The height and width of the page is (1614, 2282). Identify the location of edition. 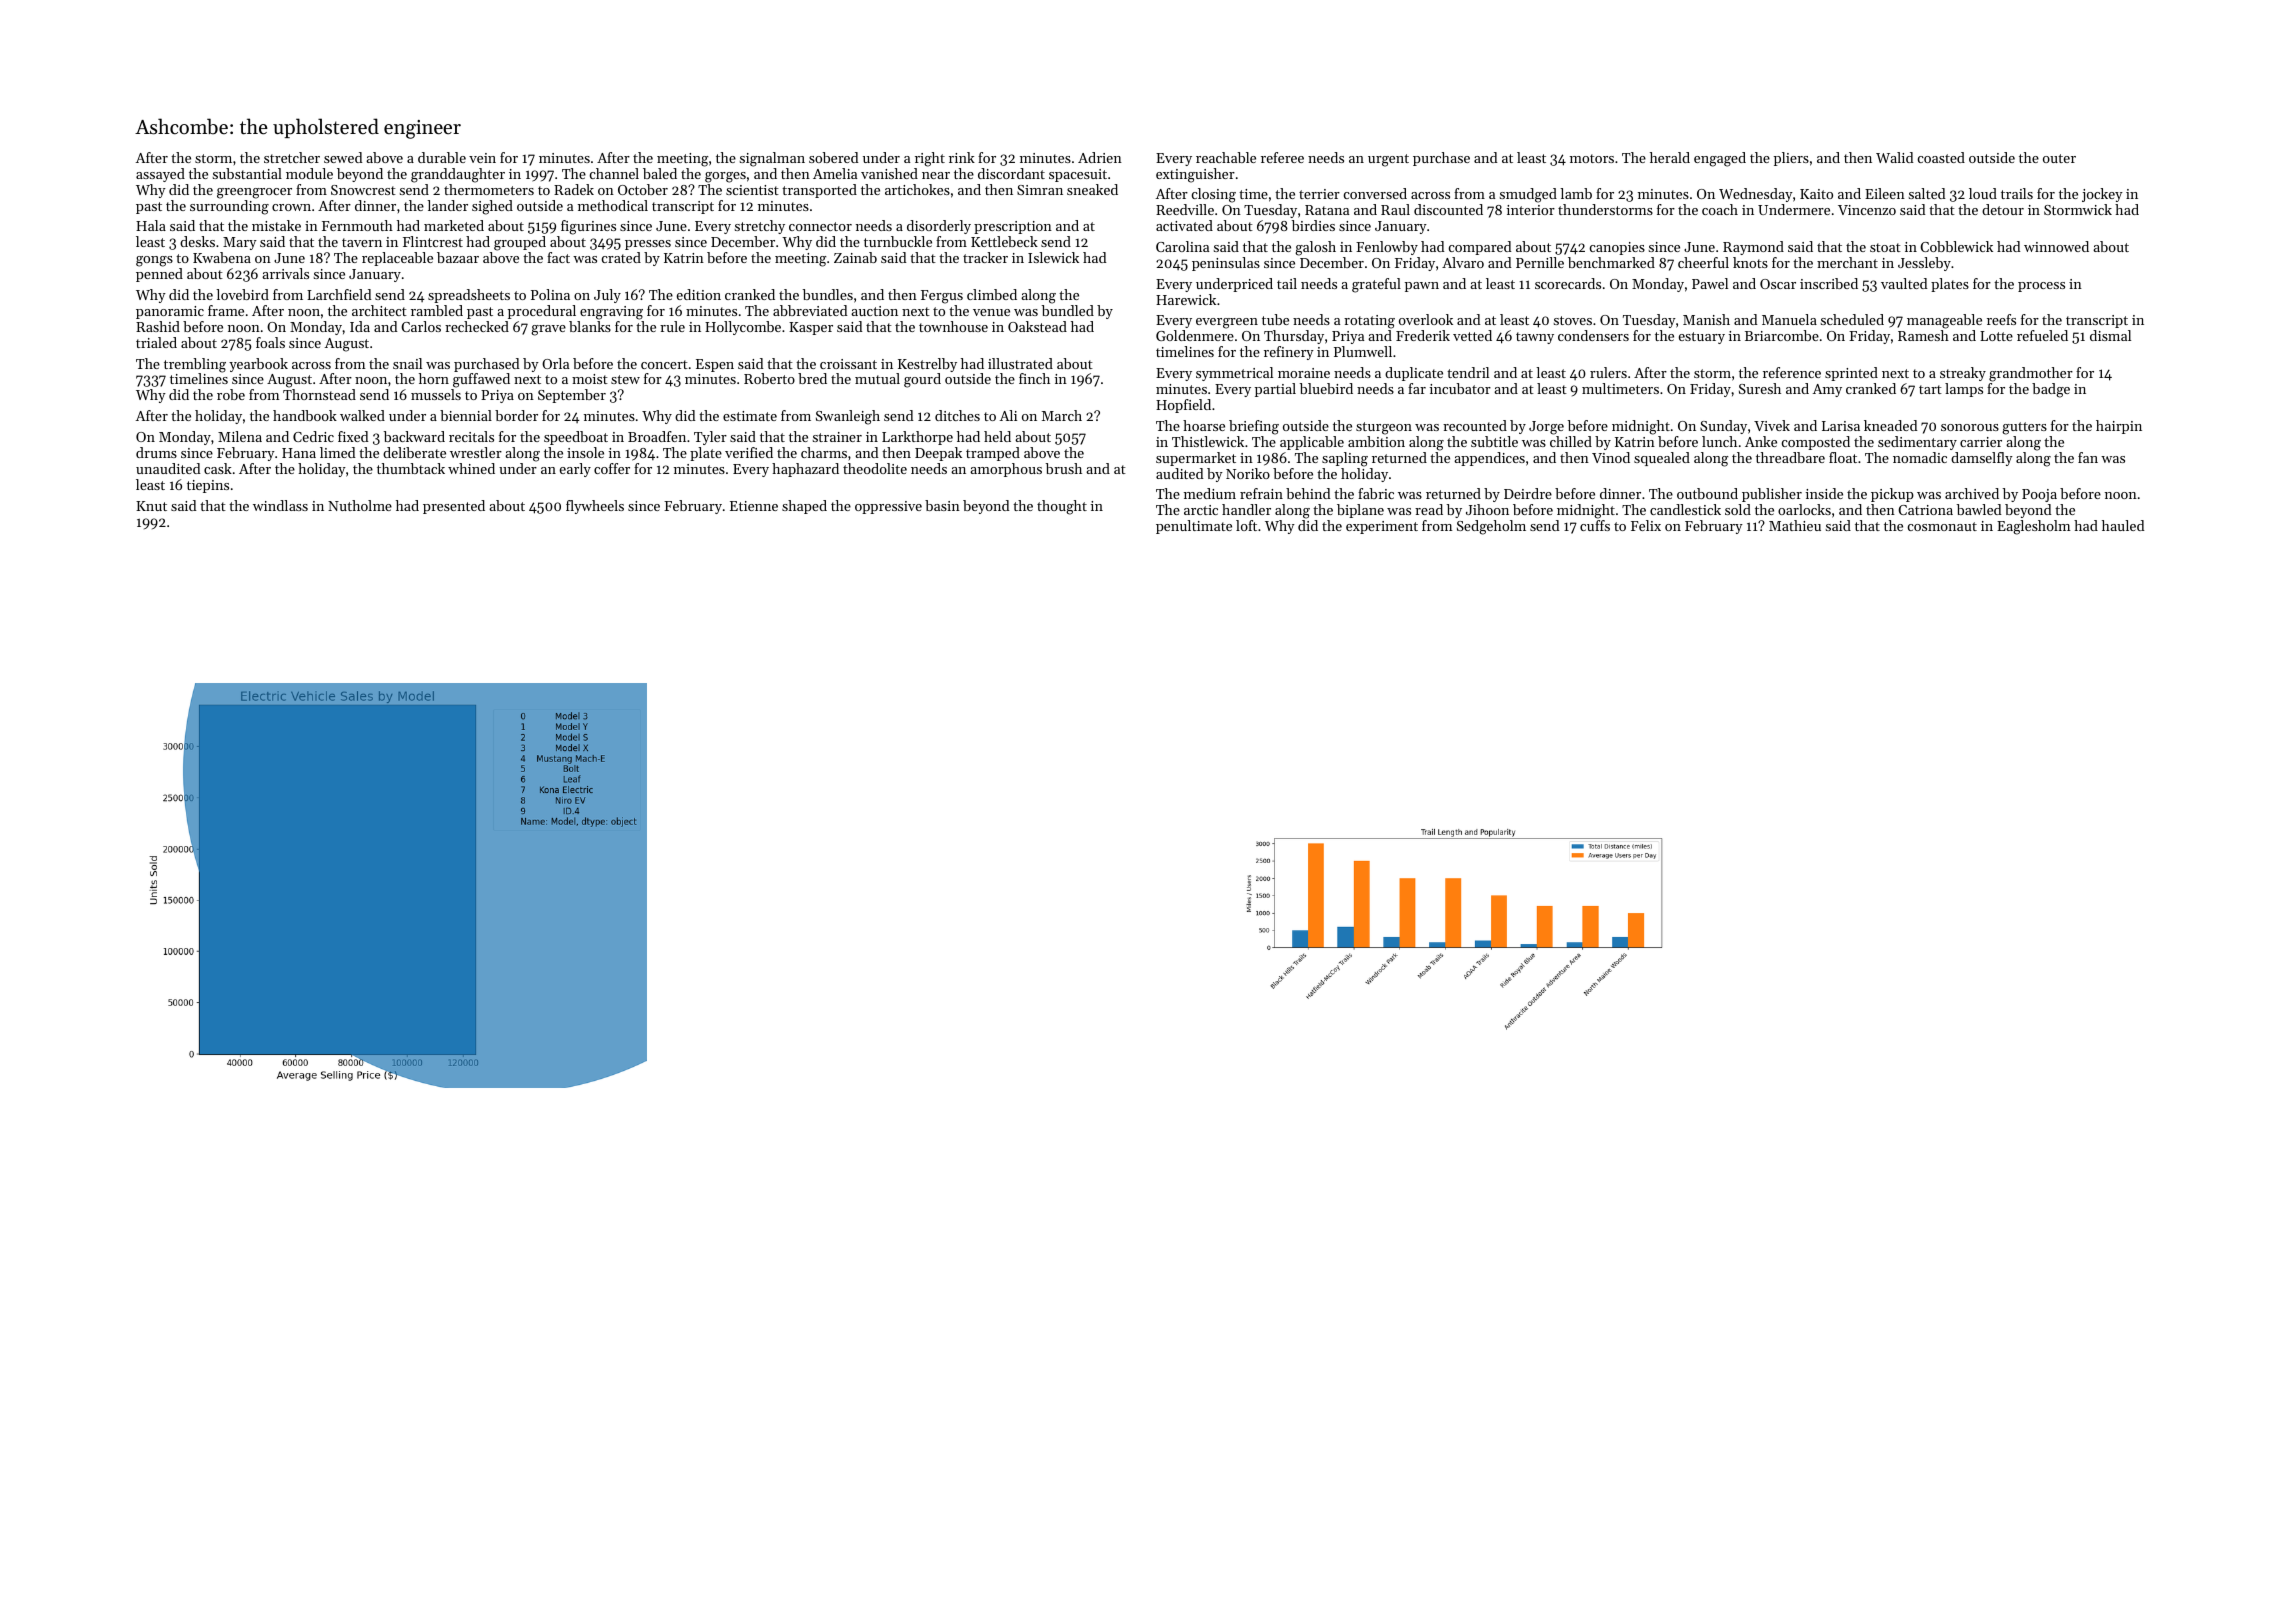
(699, 294).
